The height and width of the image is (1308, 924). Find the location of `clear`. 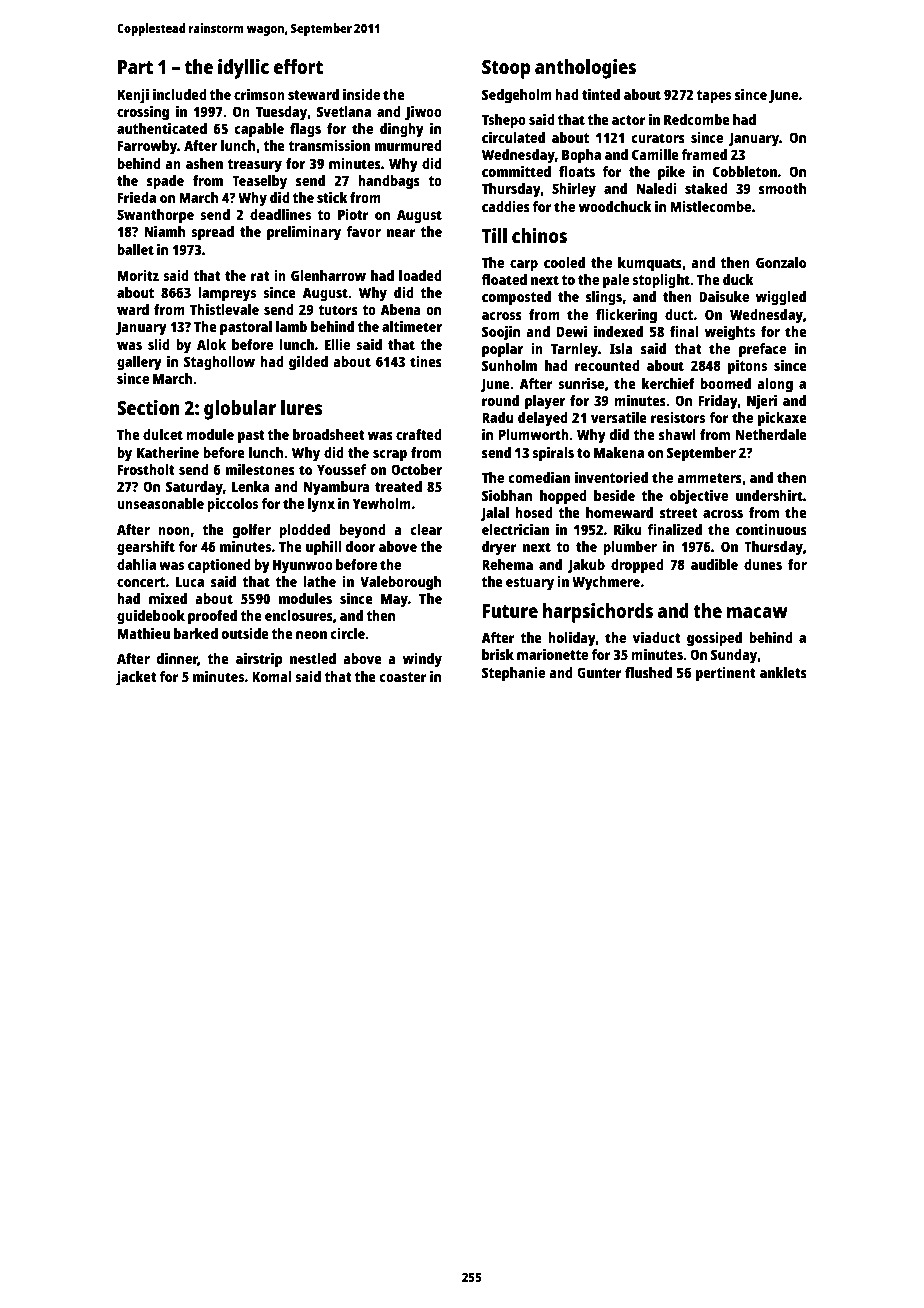

clear is located at coordinates (426, 529).
